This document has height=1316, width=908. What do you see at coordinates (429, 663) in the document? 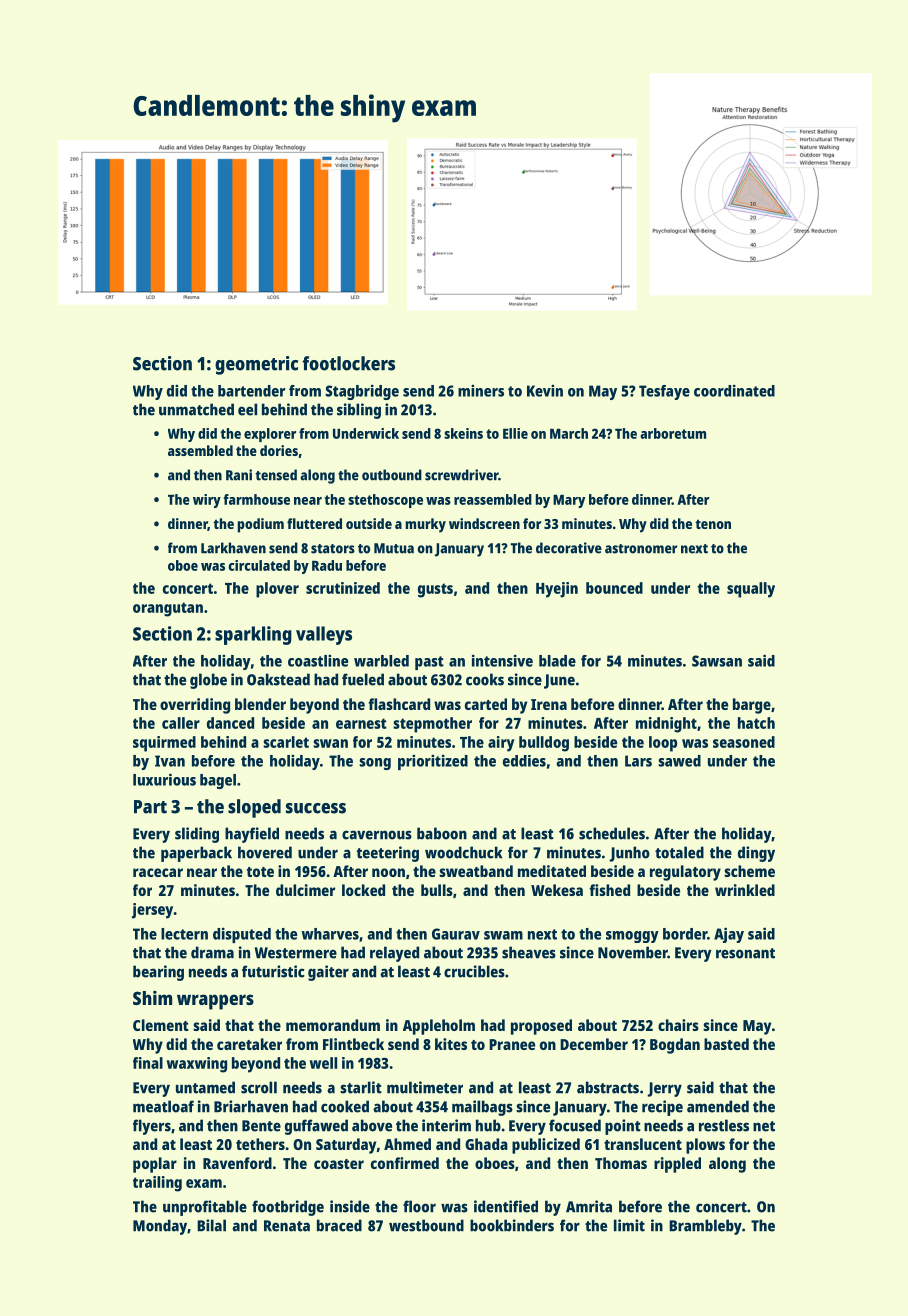
I see `past` at bounding box center [429, 663].
